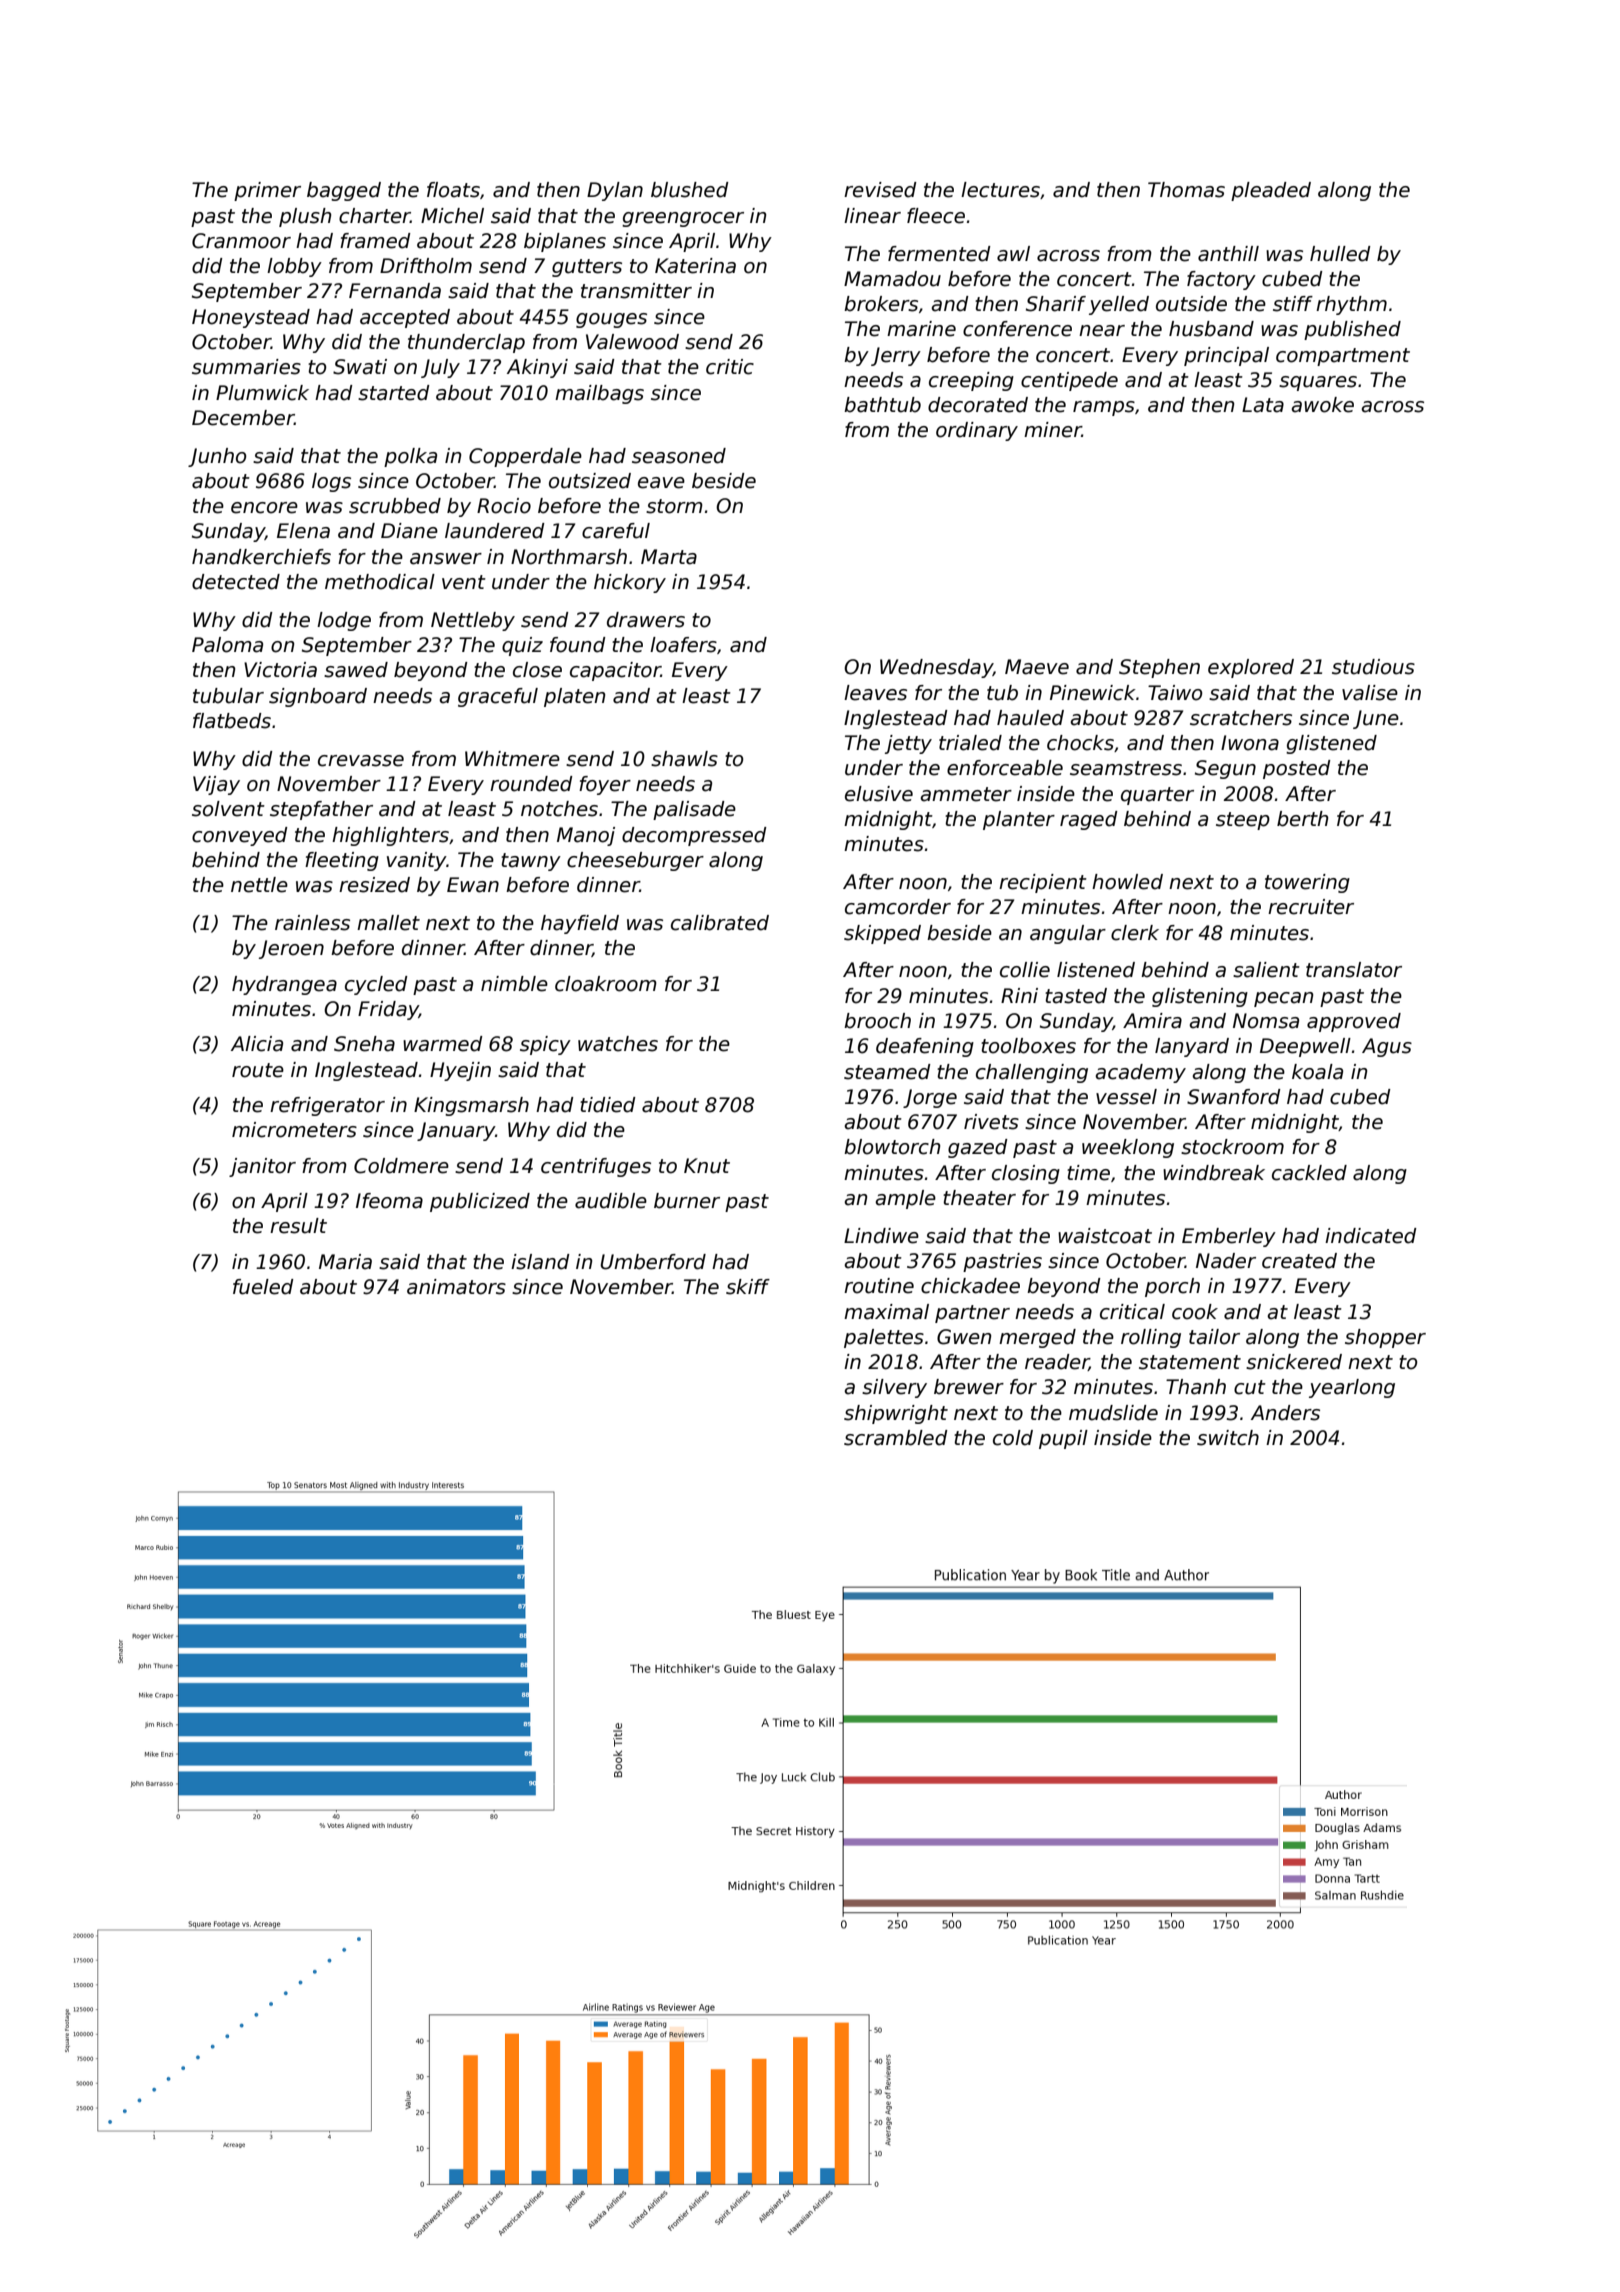  What do you see at coordinates (679, 456) in the screenshot?
I see `seasoned` at bounding box center [679, 456].
